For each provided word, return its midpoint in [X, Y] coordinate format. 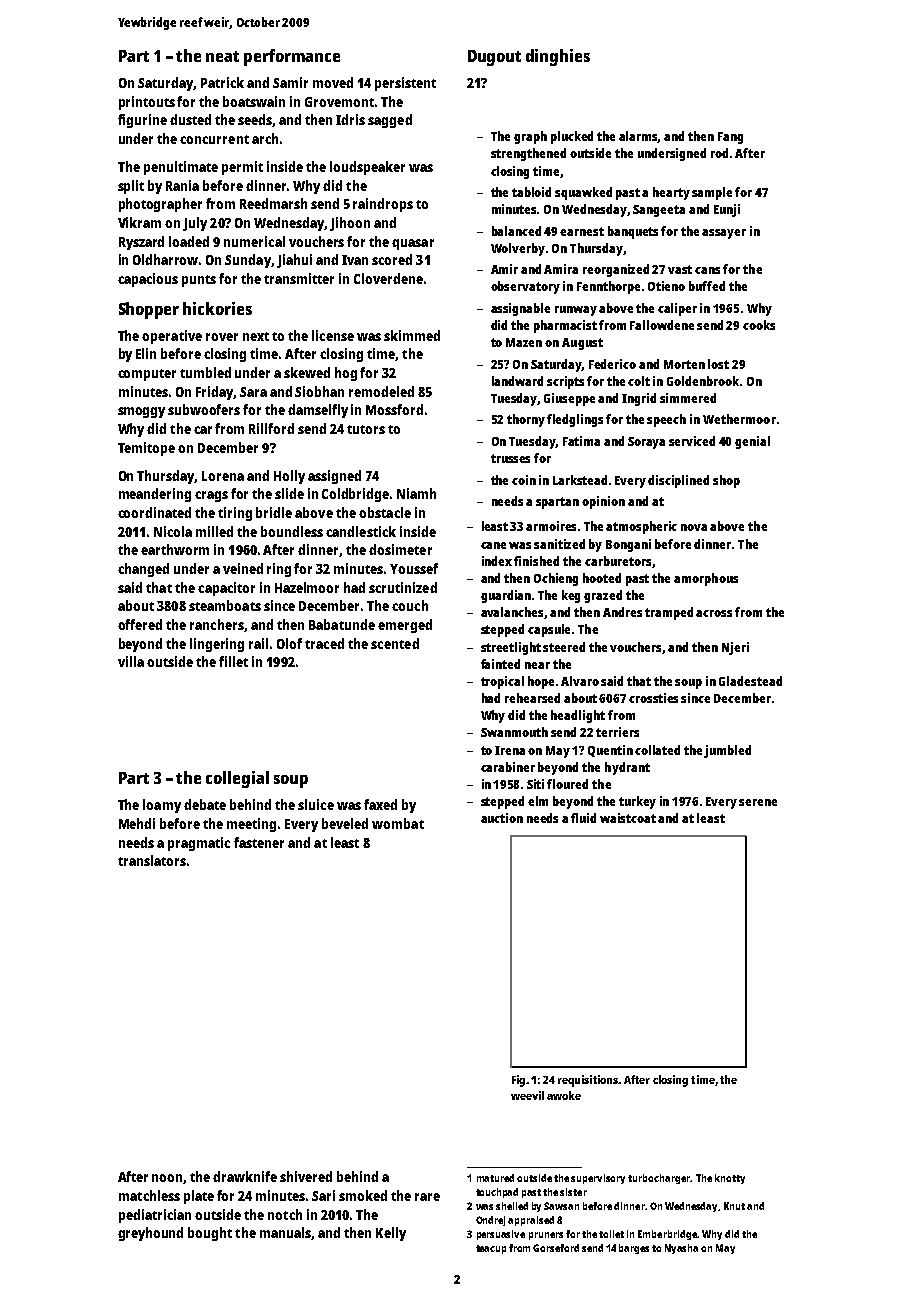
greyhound [150, 1234]
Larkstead [580, 480]
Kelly [391, 1234]
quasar [413, 244]
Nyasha [681, 1249]
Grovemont [339, 102]
